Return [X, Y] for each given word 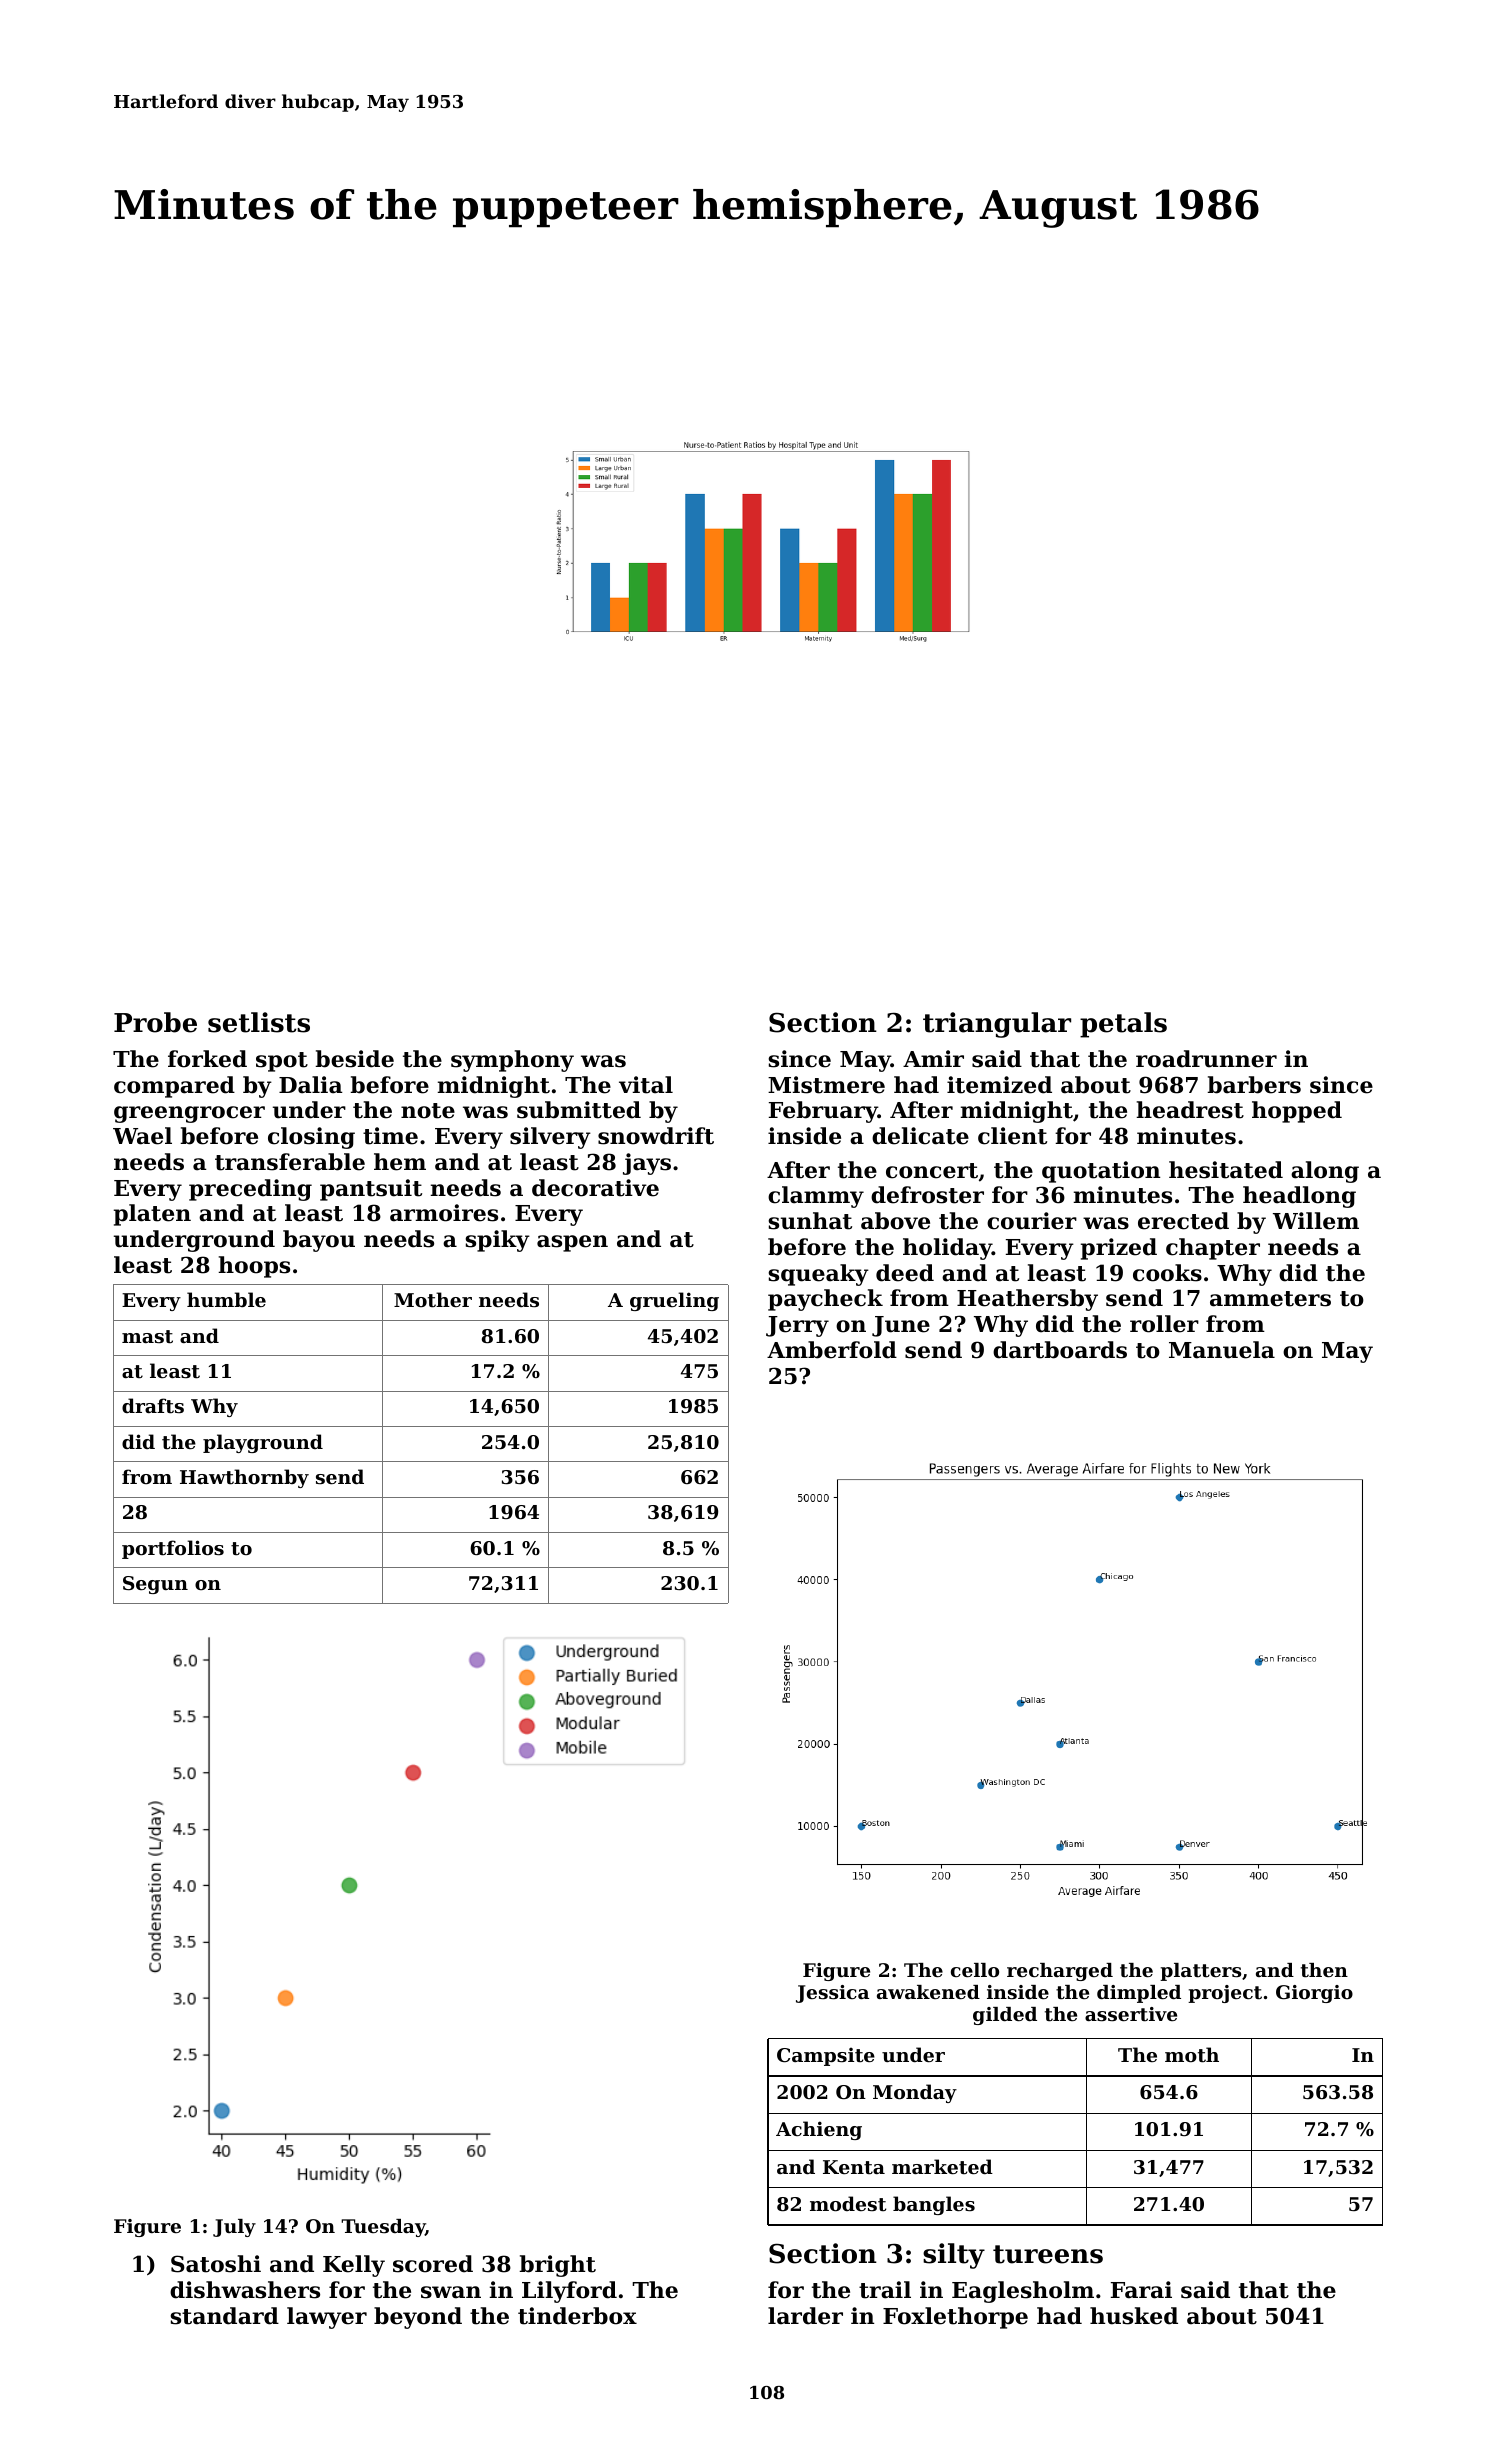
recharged [1060, 1972]
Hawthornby [244, 1478]
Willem [1316, 1221]
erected [1183, 1221]
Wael [142, 1136]
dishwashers [245, 2290]
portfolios [173, 1549]
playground [263, 1443]
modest [848, 2203]
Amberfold [832, 1350]
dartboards [1060, 1350]
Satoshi [216, 2264]
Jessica [832, 1994]
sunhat [810, 1221]
